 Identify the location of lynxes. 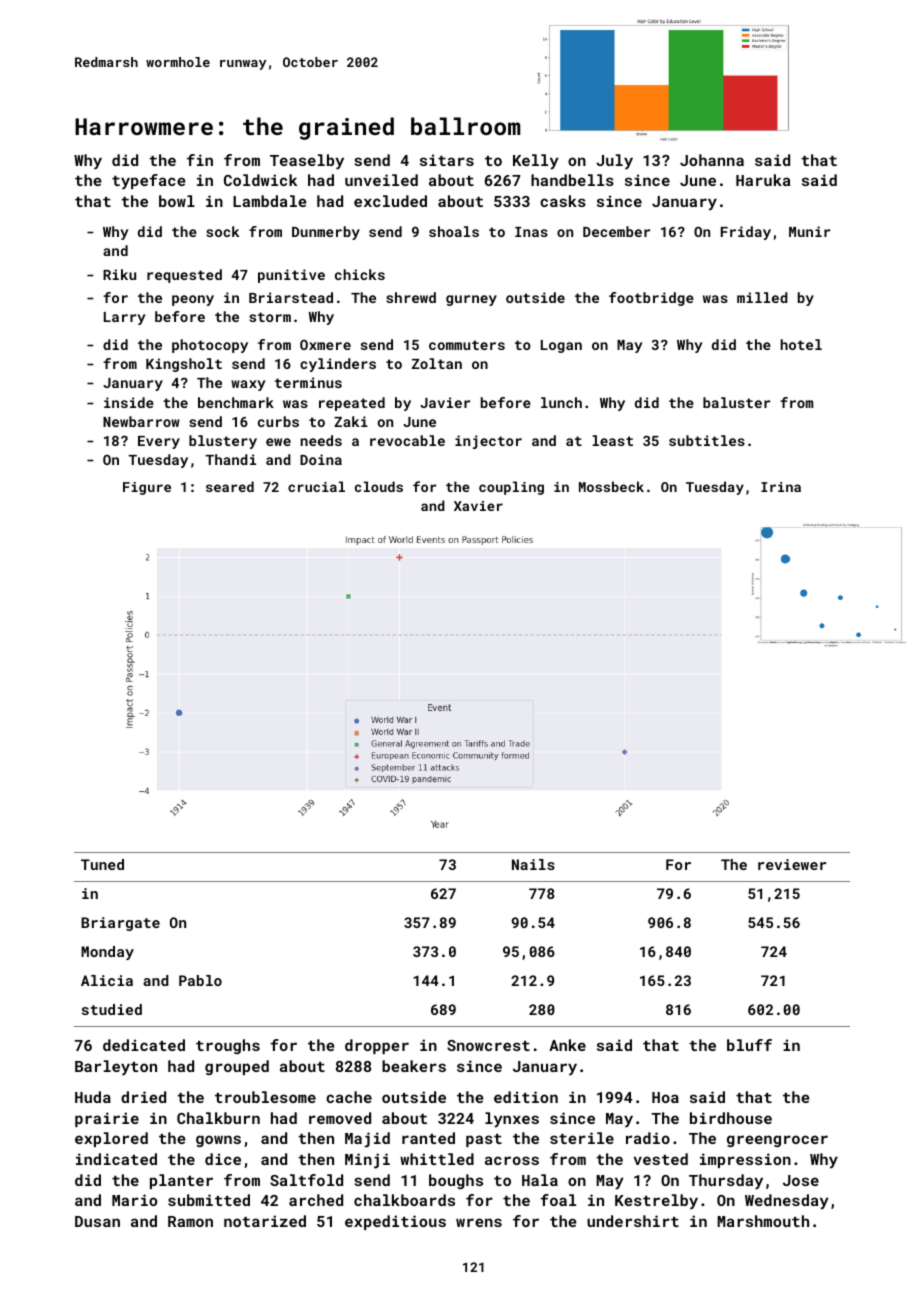
(512, 1120).
